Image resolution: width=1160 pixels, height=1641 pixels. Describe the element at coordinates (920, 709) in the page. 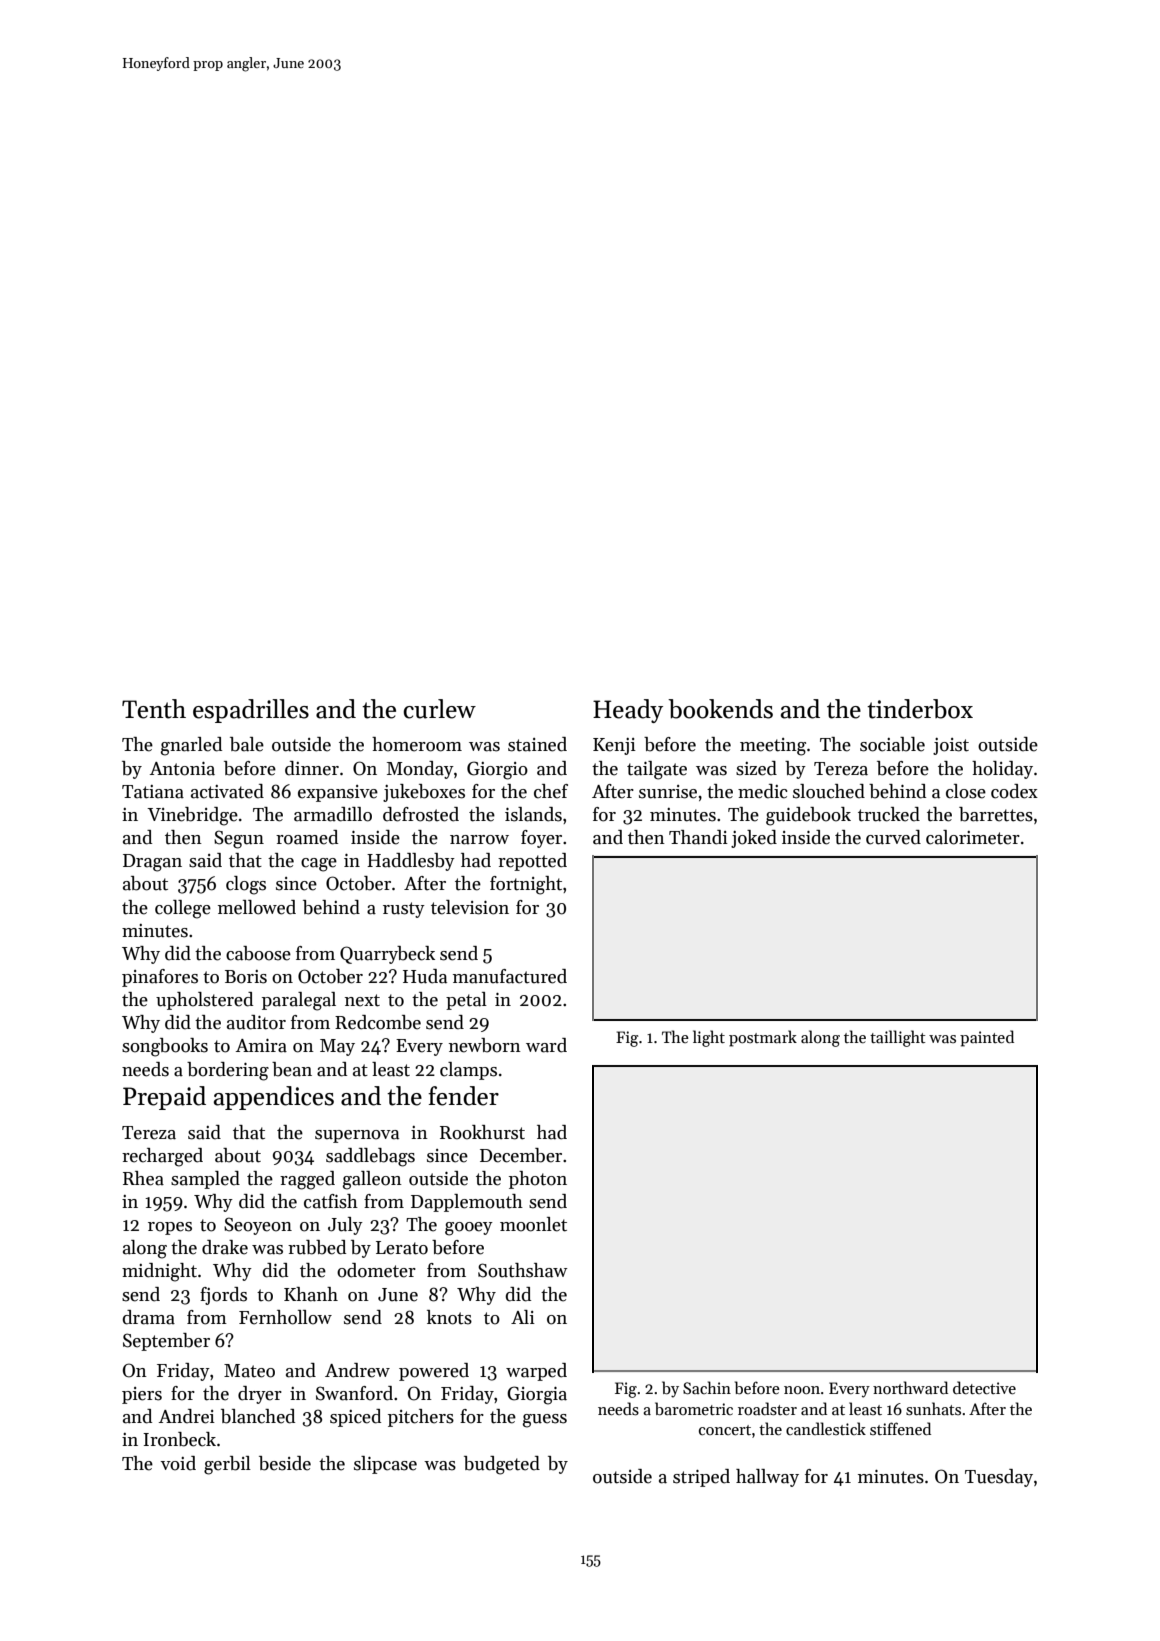

I see `tinderbox` at that location.
